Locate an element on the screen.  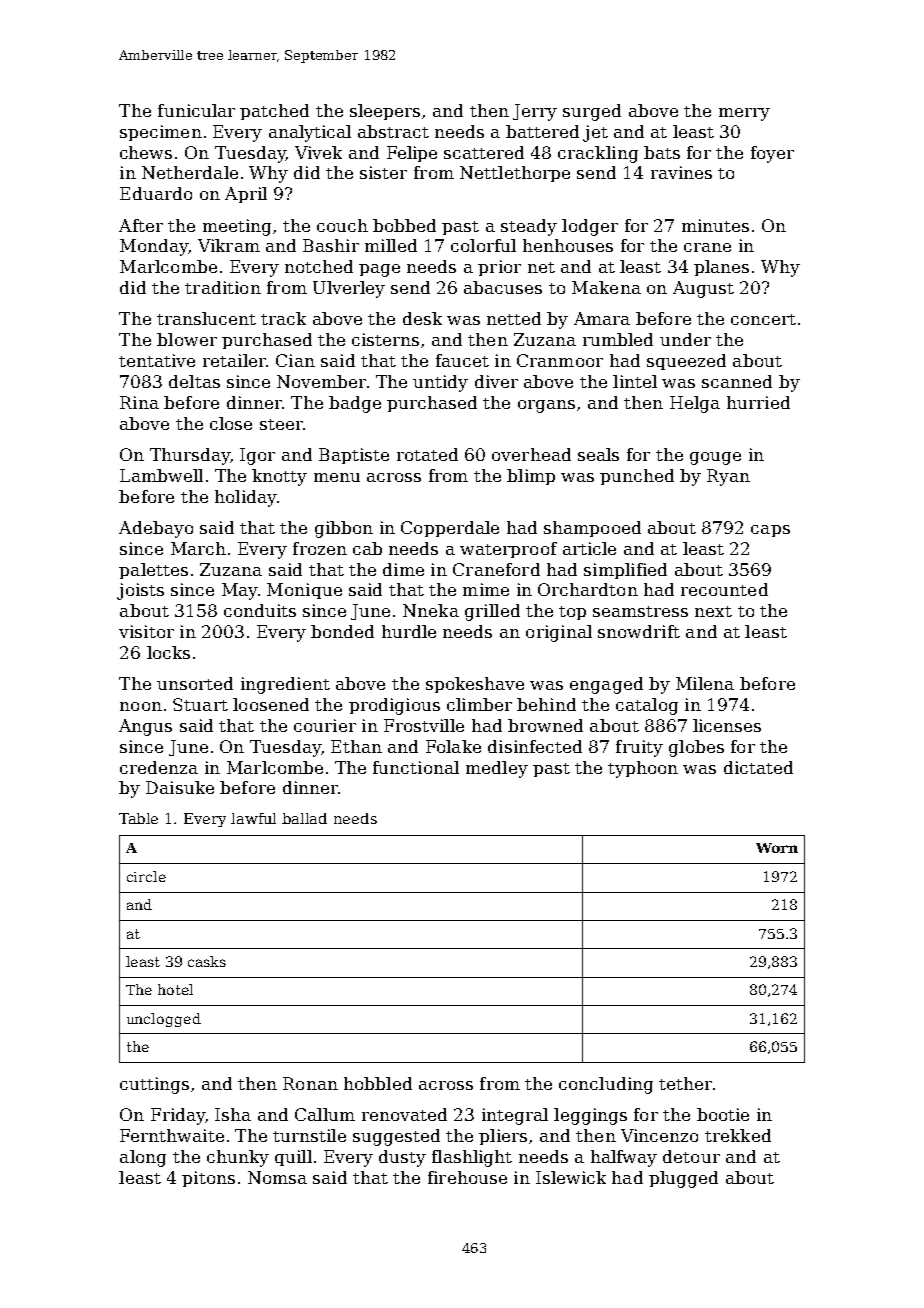
Worn is located at coordinates (777, 848).
